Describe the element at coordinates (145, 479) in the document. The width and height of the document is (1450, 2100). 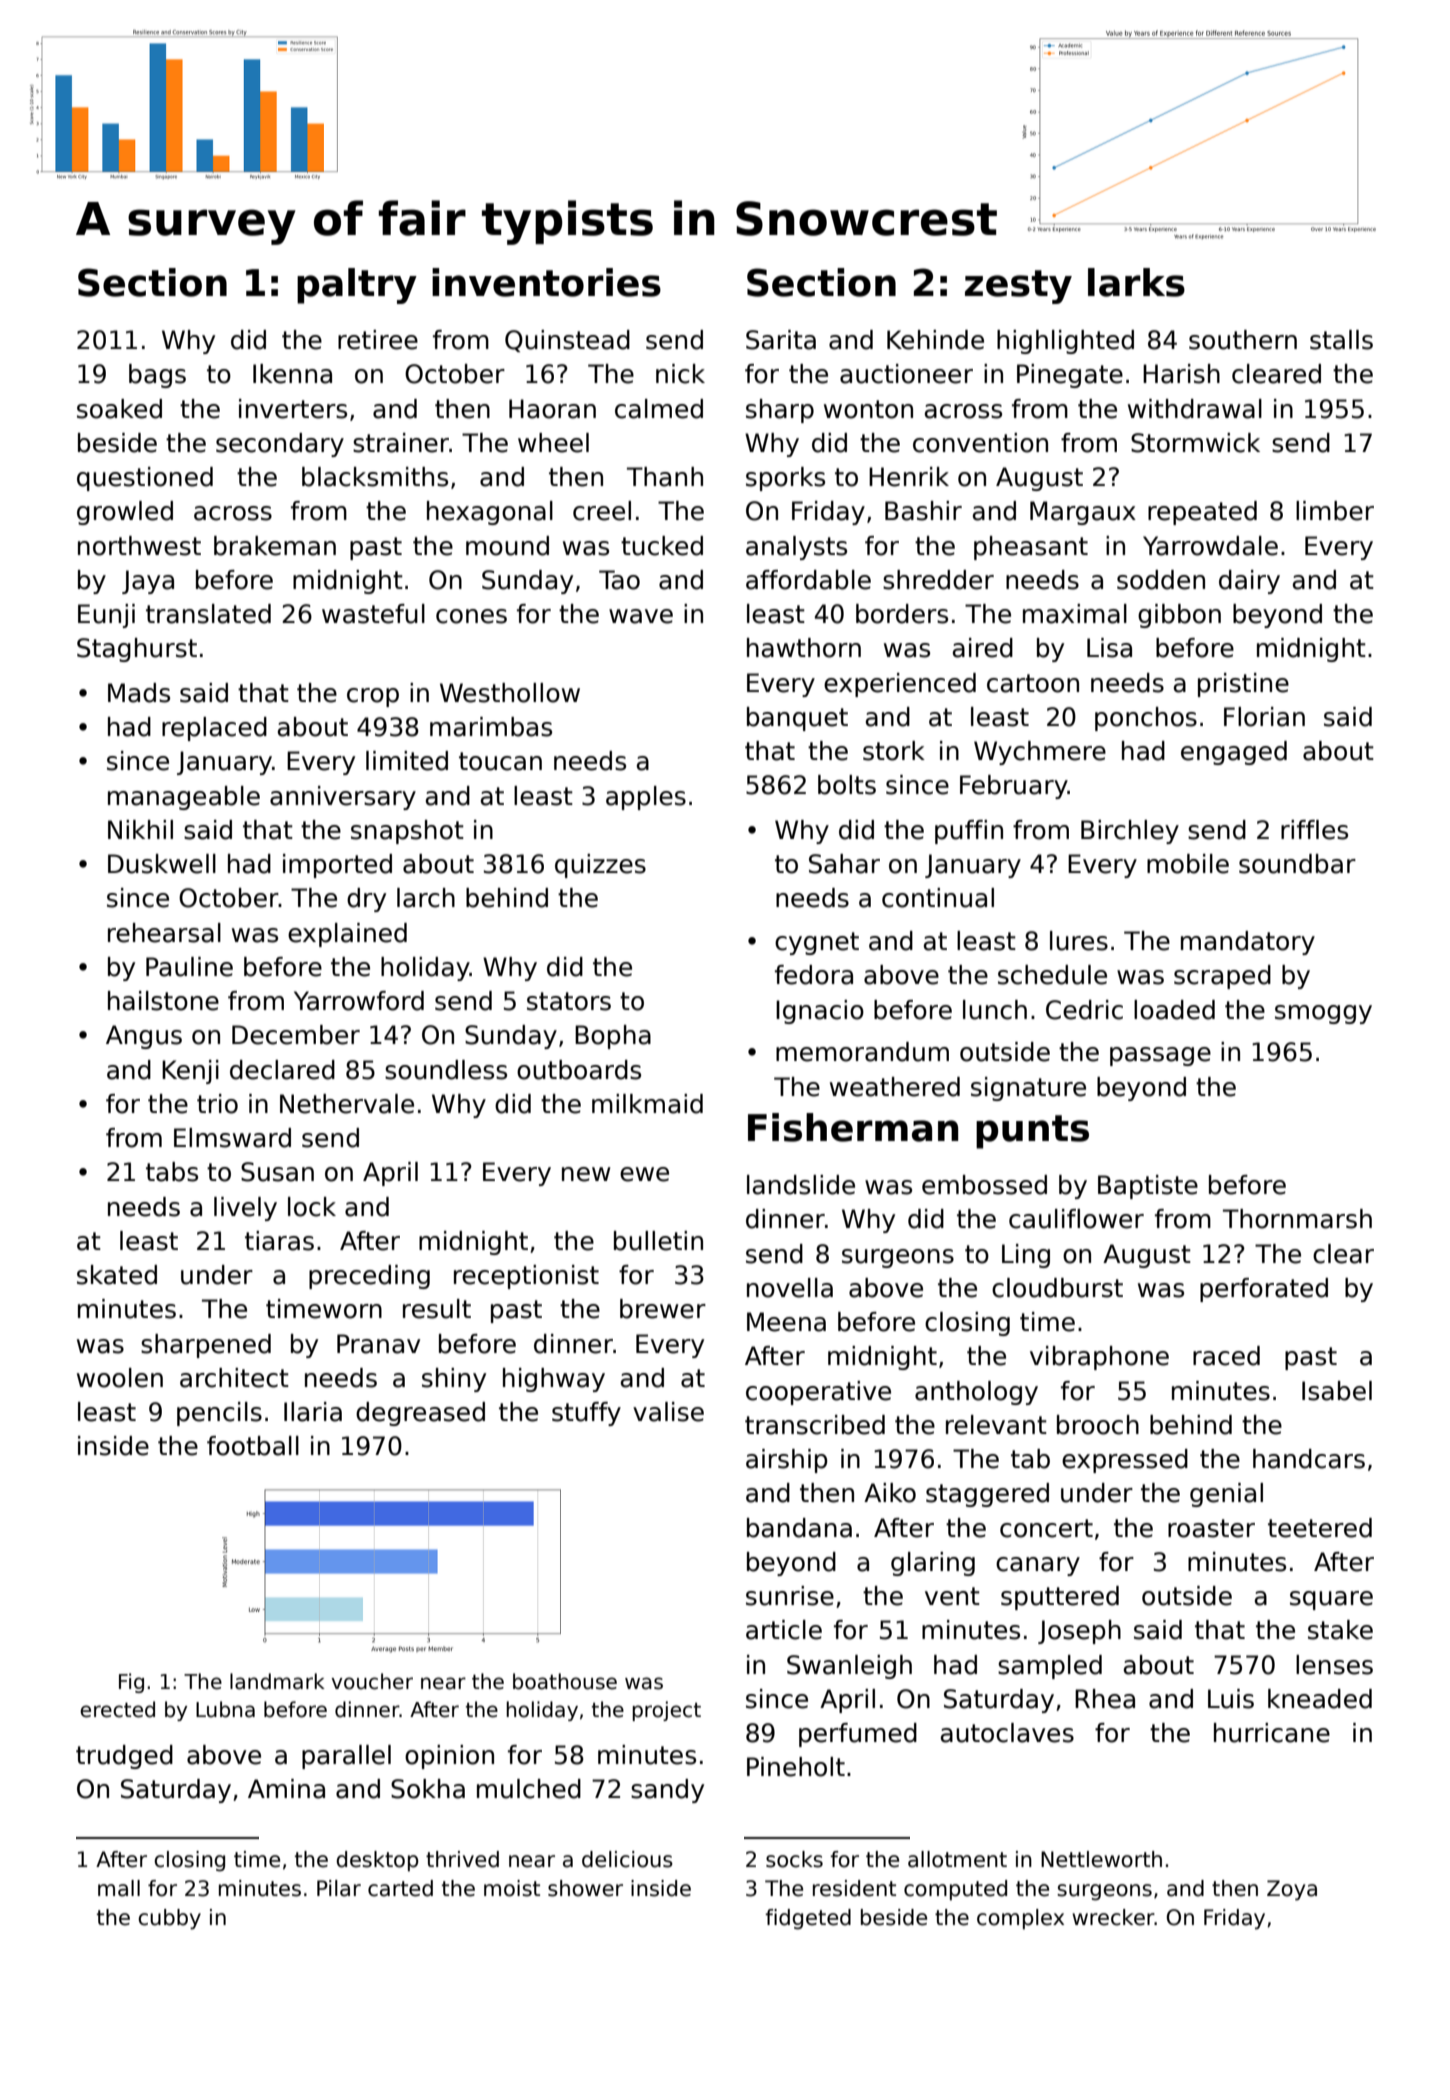
I see `questioned` at that location.
